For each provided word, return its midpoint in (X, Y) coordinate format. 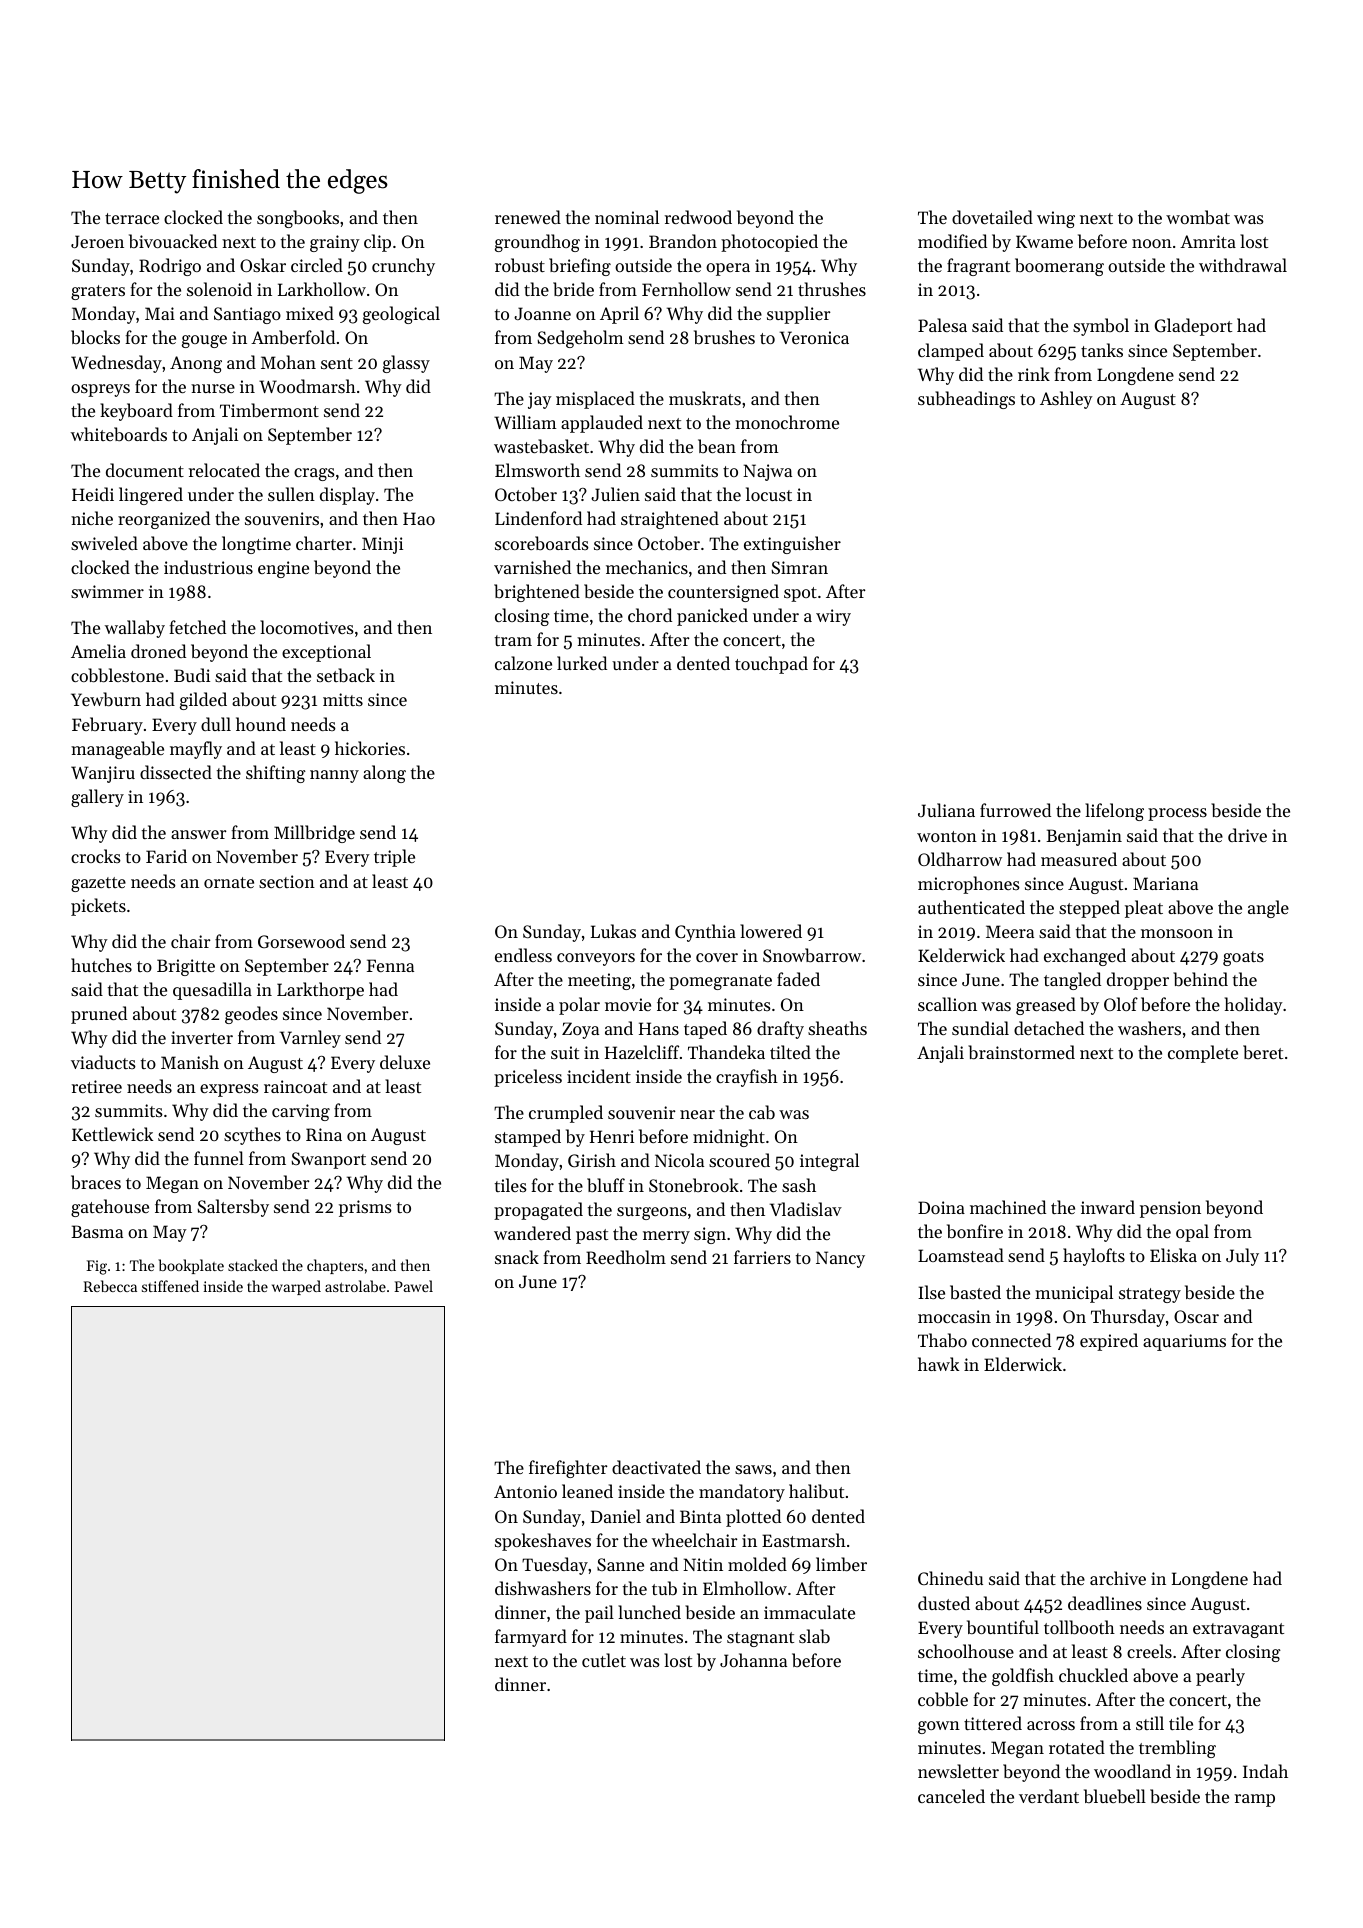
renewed (528, 217)
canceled (951, 1796)
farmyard (531, 1638)
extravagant (1238, 1630)
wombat (1198, 217)
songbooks (298, 219)
